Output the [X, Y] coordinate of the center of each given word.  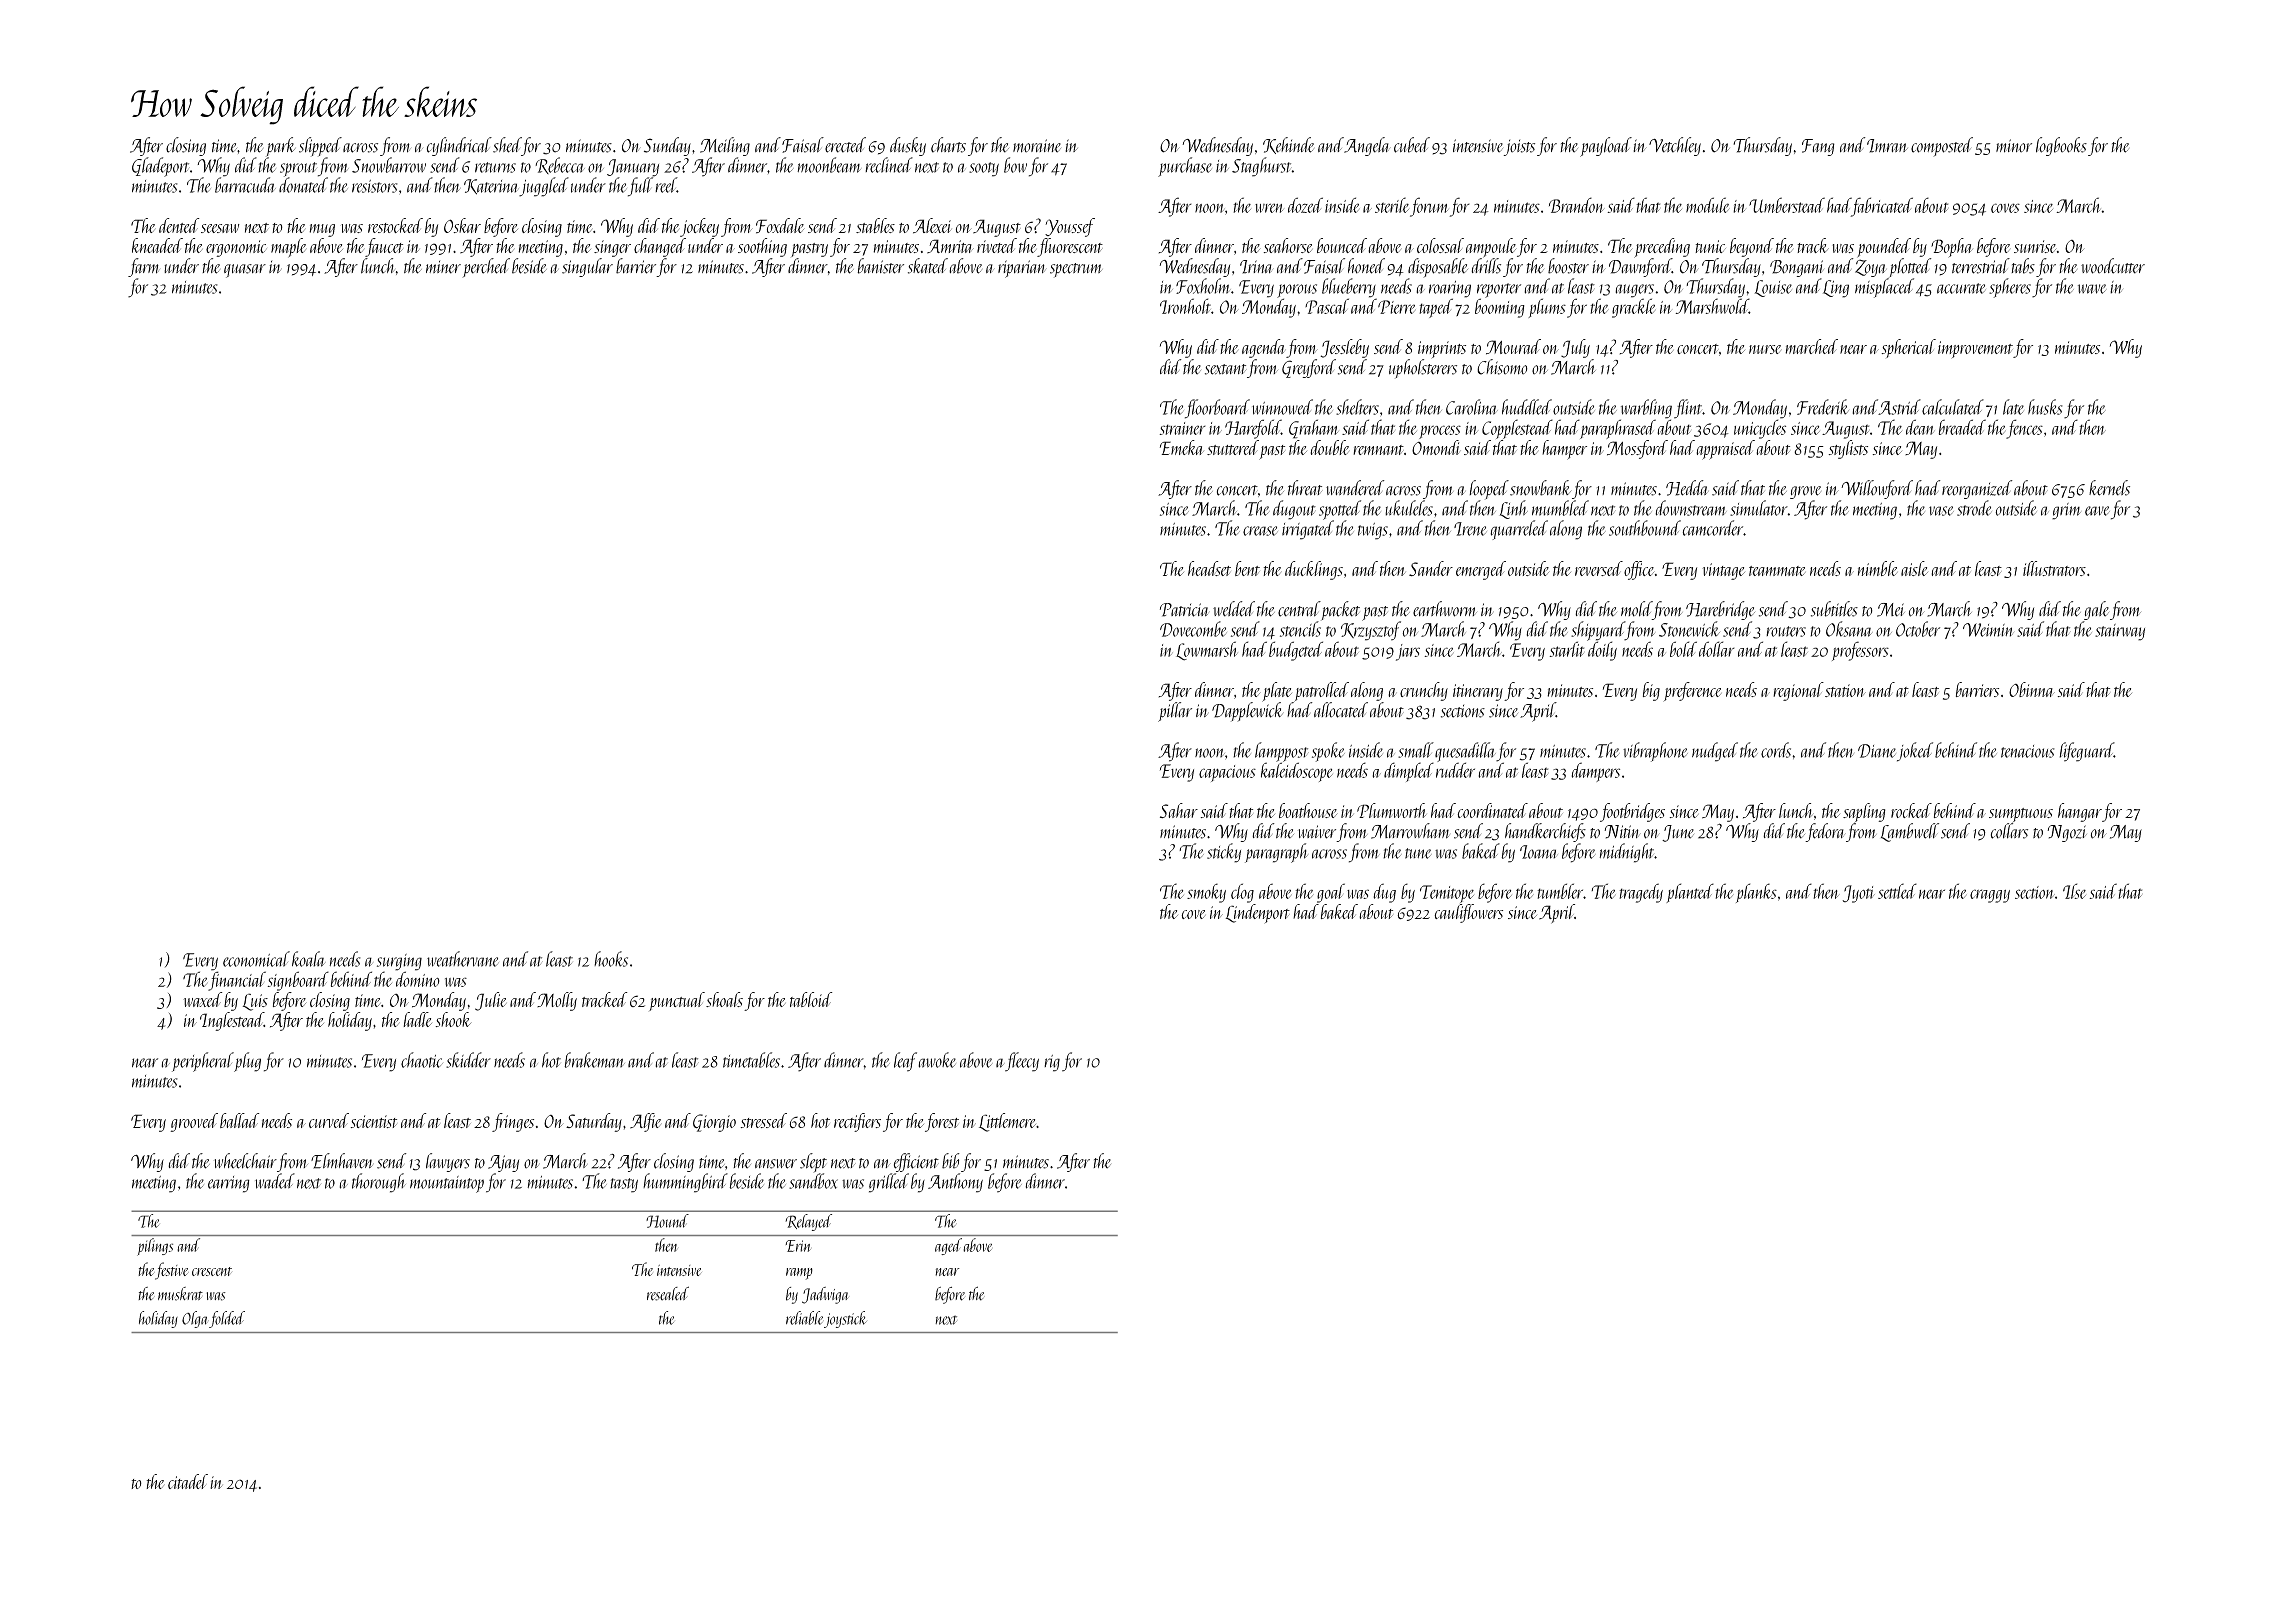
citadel [188, 1481]
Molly [557, 1001]
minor [2014, 146]
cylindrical [459, 146]
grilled [889, 1183]
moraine [1037, 146]
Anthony [955, 1183]
